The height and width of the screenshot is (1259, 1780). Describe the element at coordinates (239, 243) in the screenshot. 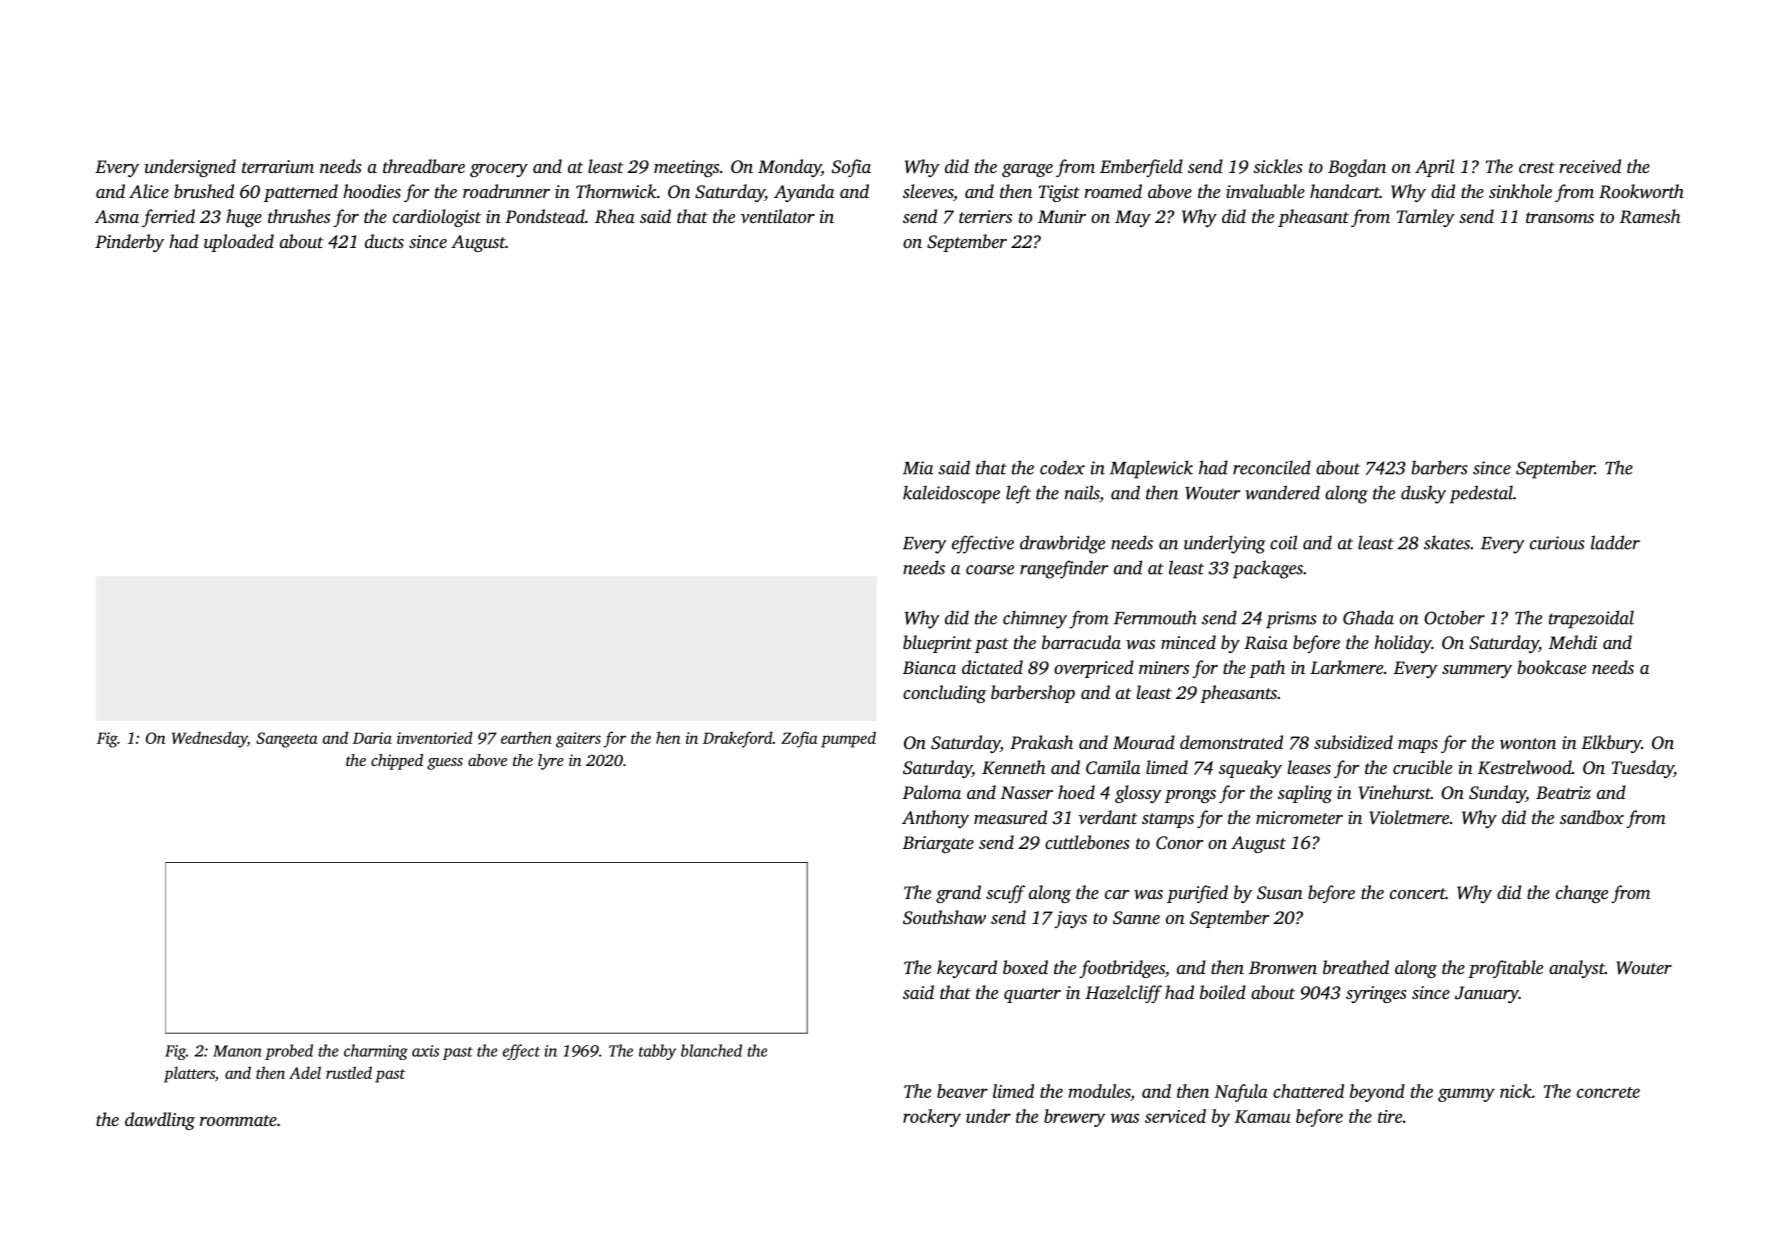

I see `uploaded` at that location.
